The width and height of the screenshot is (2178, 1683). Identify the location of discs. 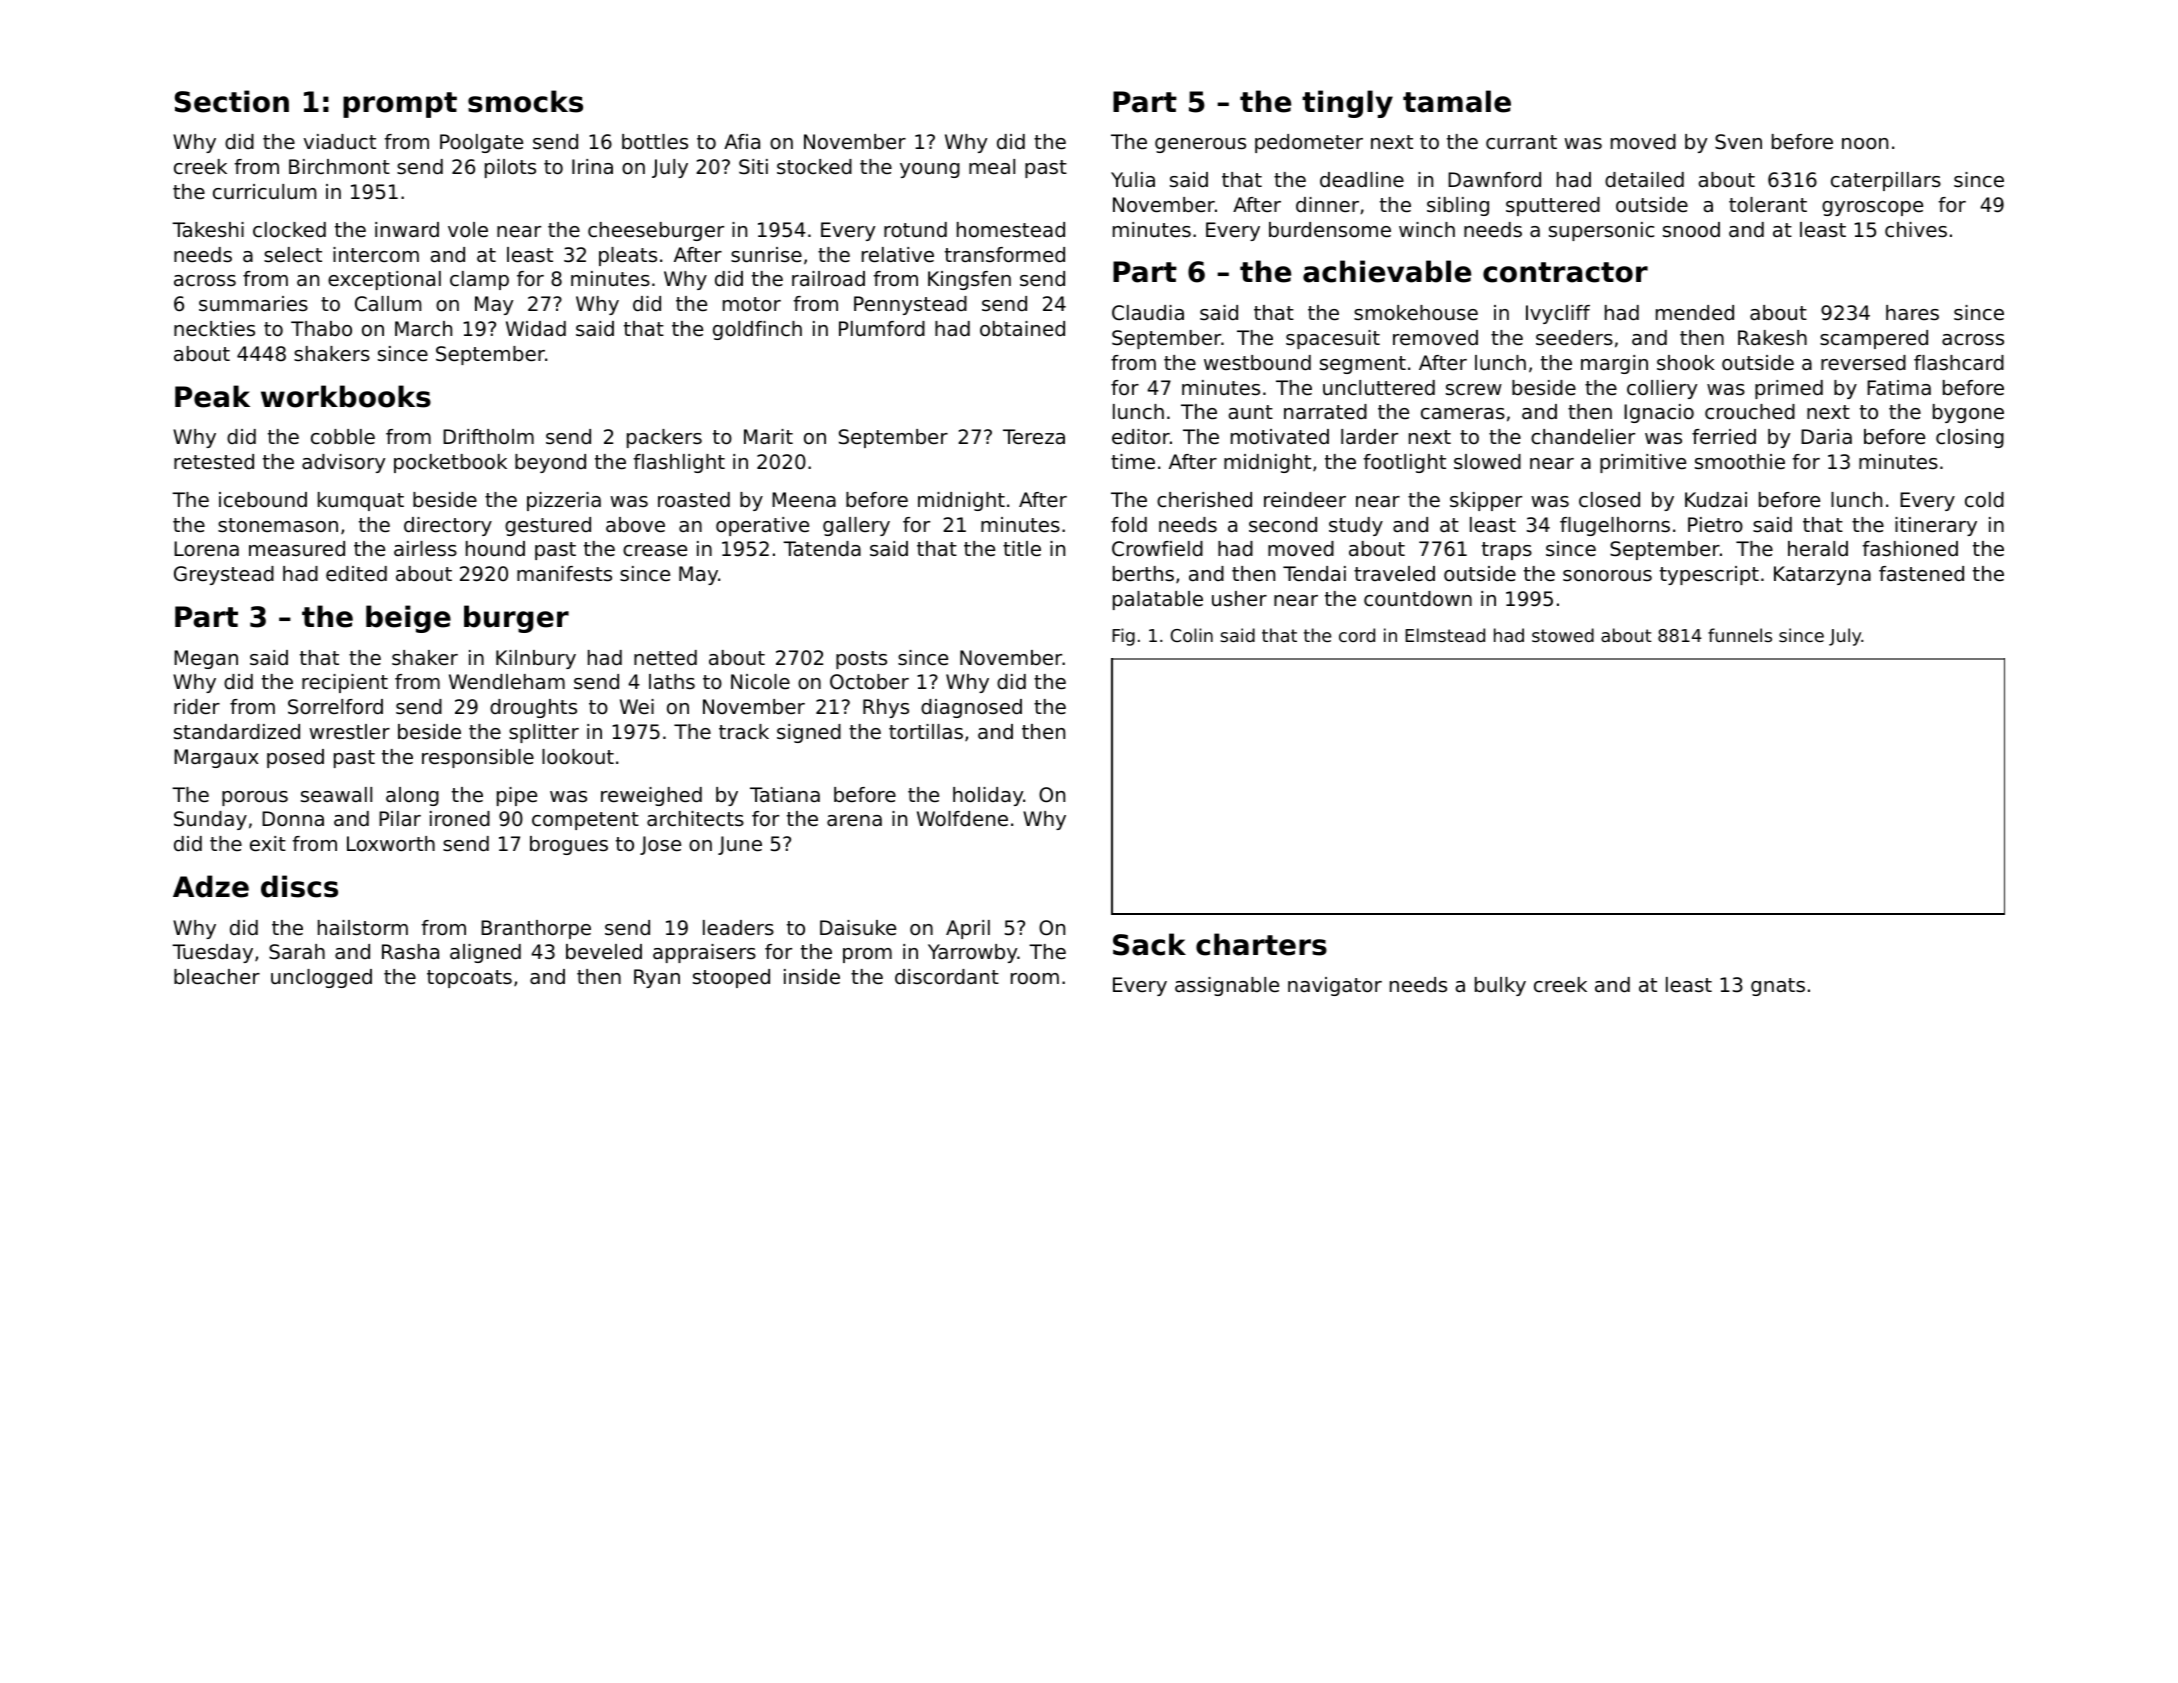
(299, 886).
